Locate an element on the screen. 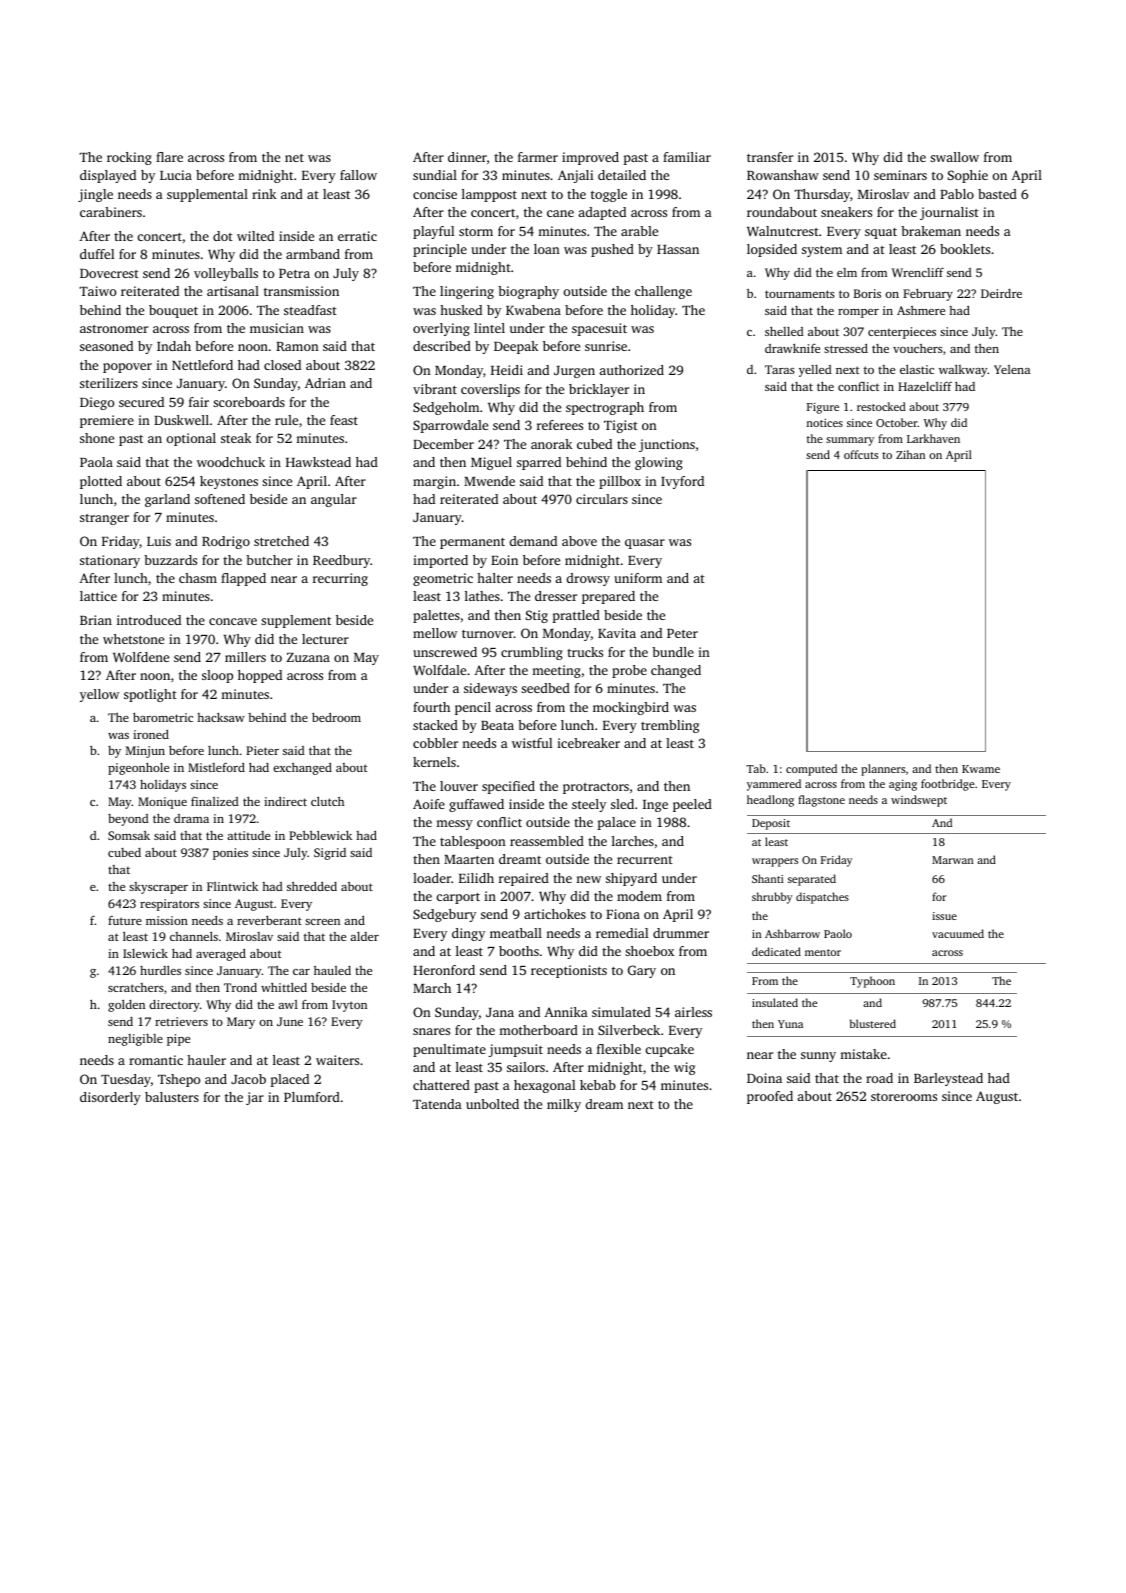 The image size is (1126, 1593). wistful is located at coordinates (532, 743).
